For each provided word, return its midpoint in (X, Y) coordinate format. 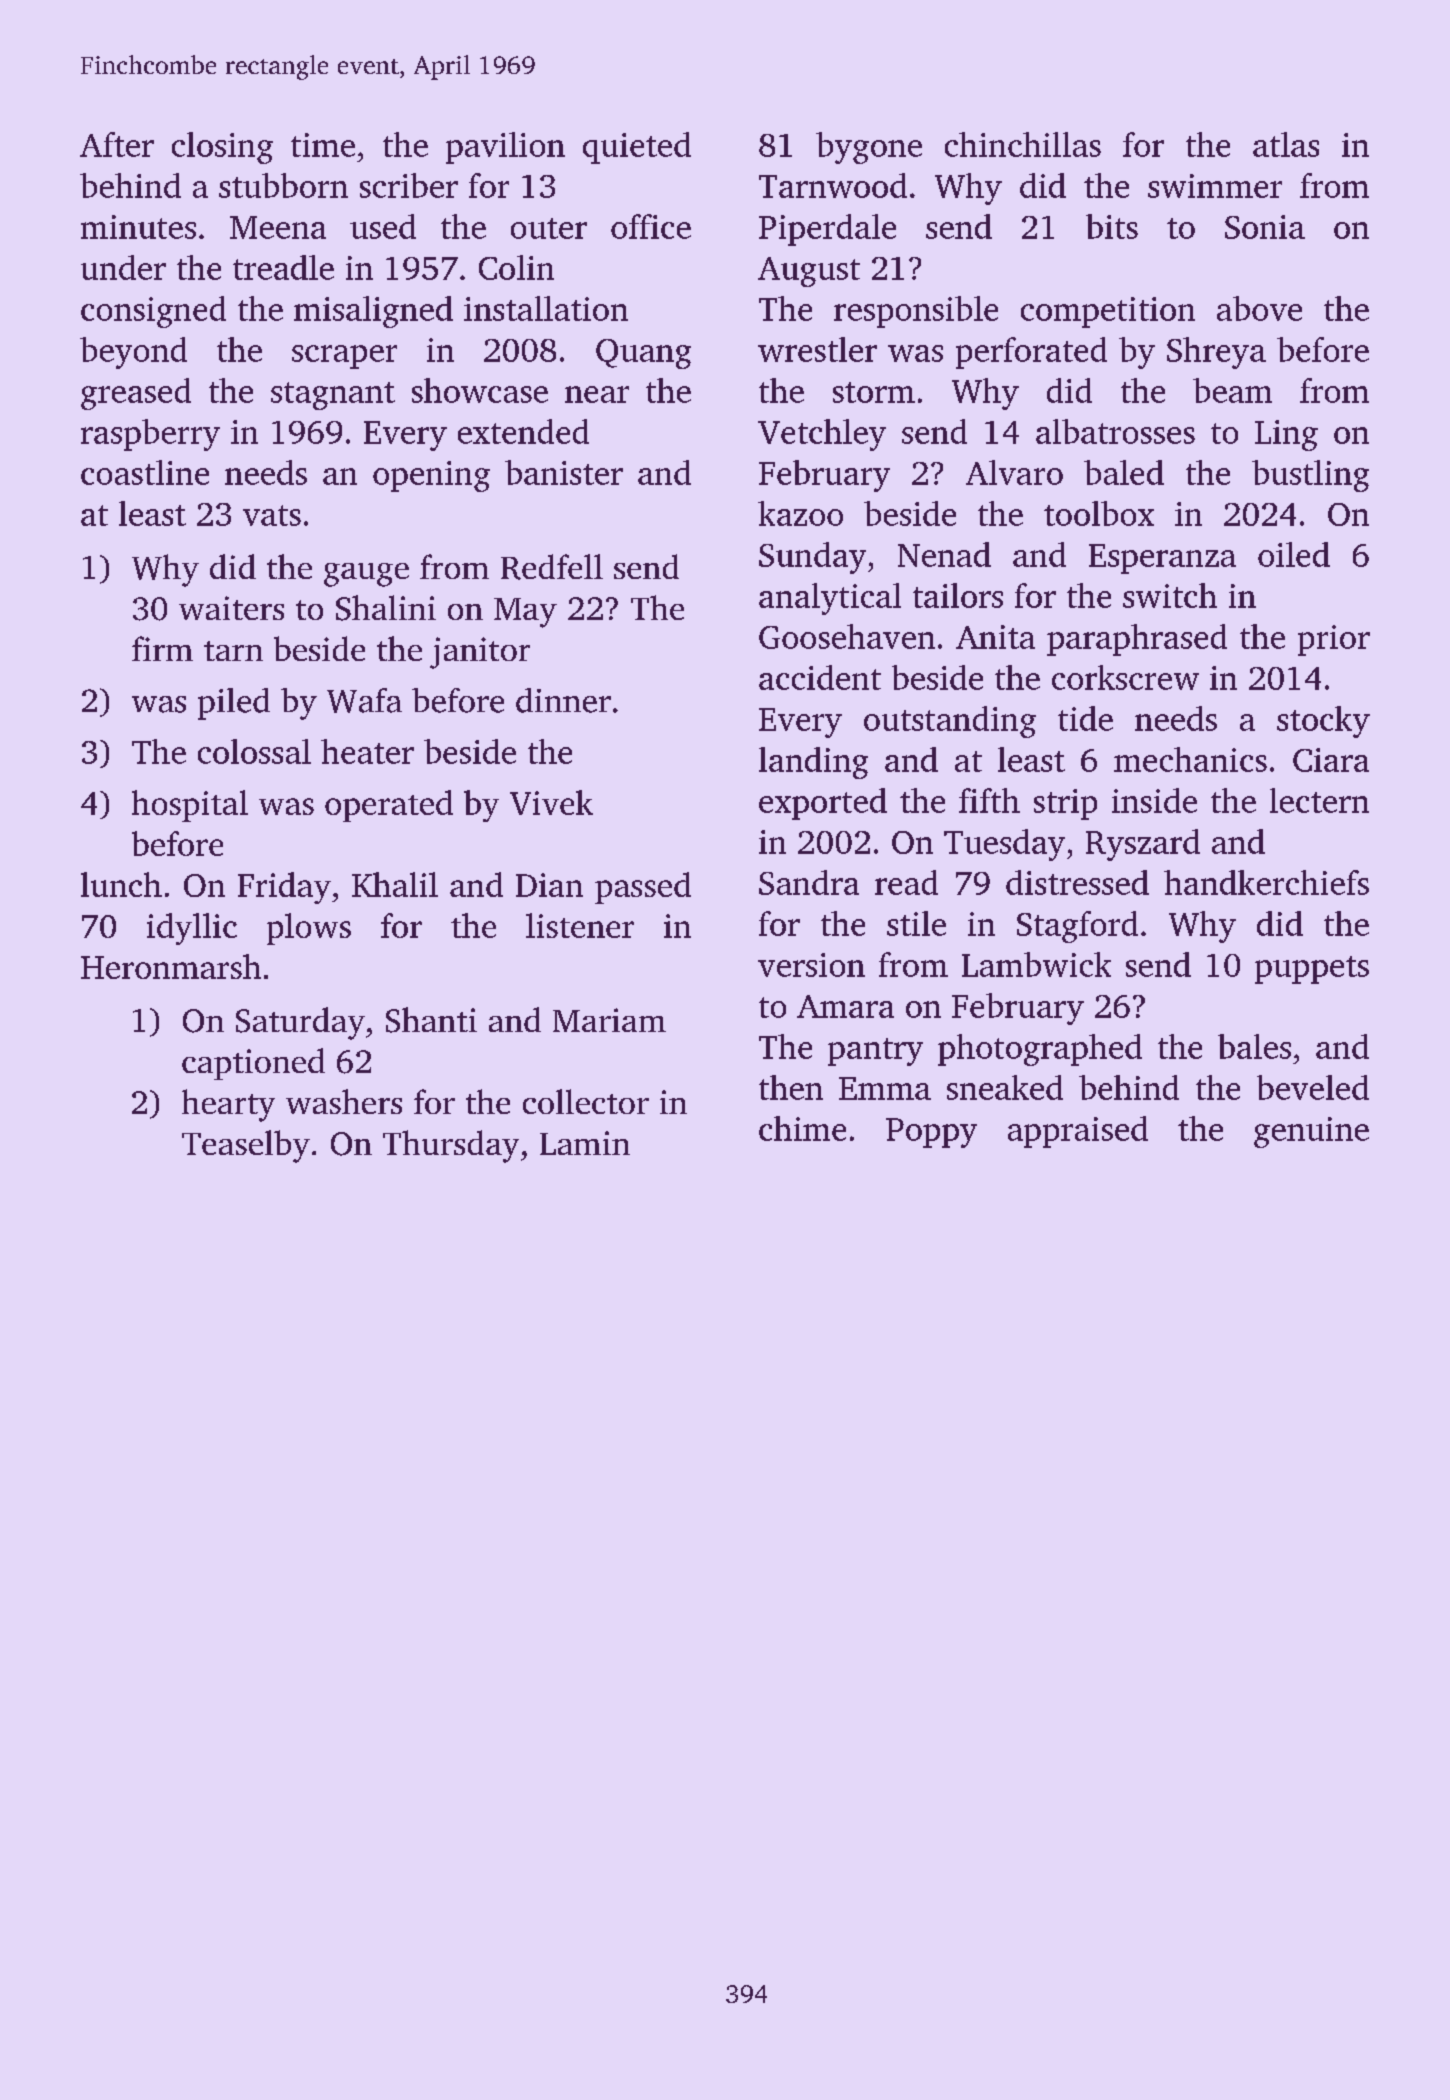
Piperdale (827, 230)
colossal (254, 751)
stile (916, 923)
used (383, 226)
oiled (1294, 554)
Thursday (451, 1146)
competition (1108, 312)
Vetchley (822, 435)
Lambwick (1036, 964)
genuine (1311, 1132)
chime (802, 1128)
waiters (231, 608)
